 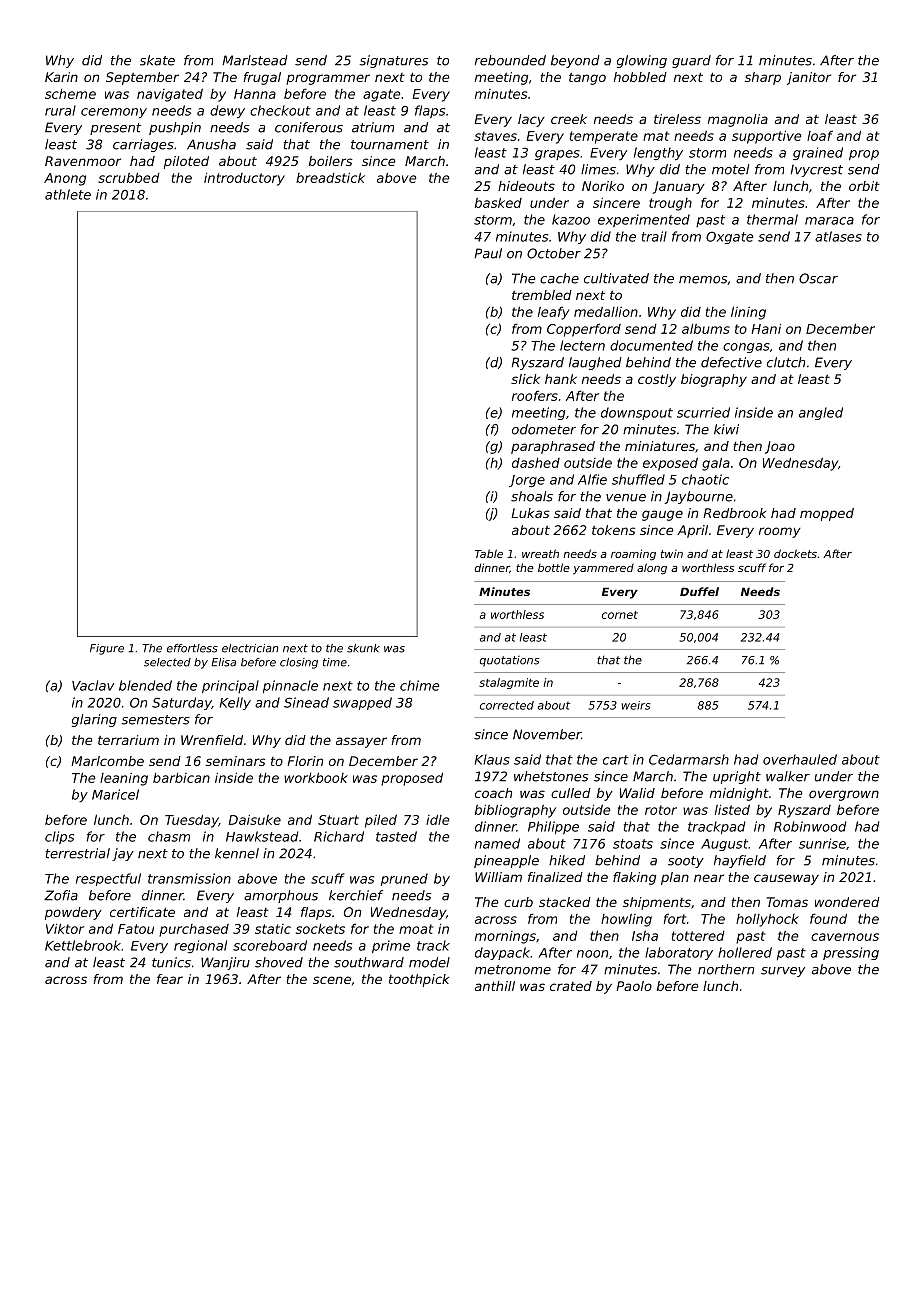 I want to click on chime, so click(x=419, y=685).
